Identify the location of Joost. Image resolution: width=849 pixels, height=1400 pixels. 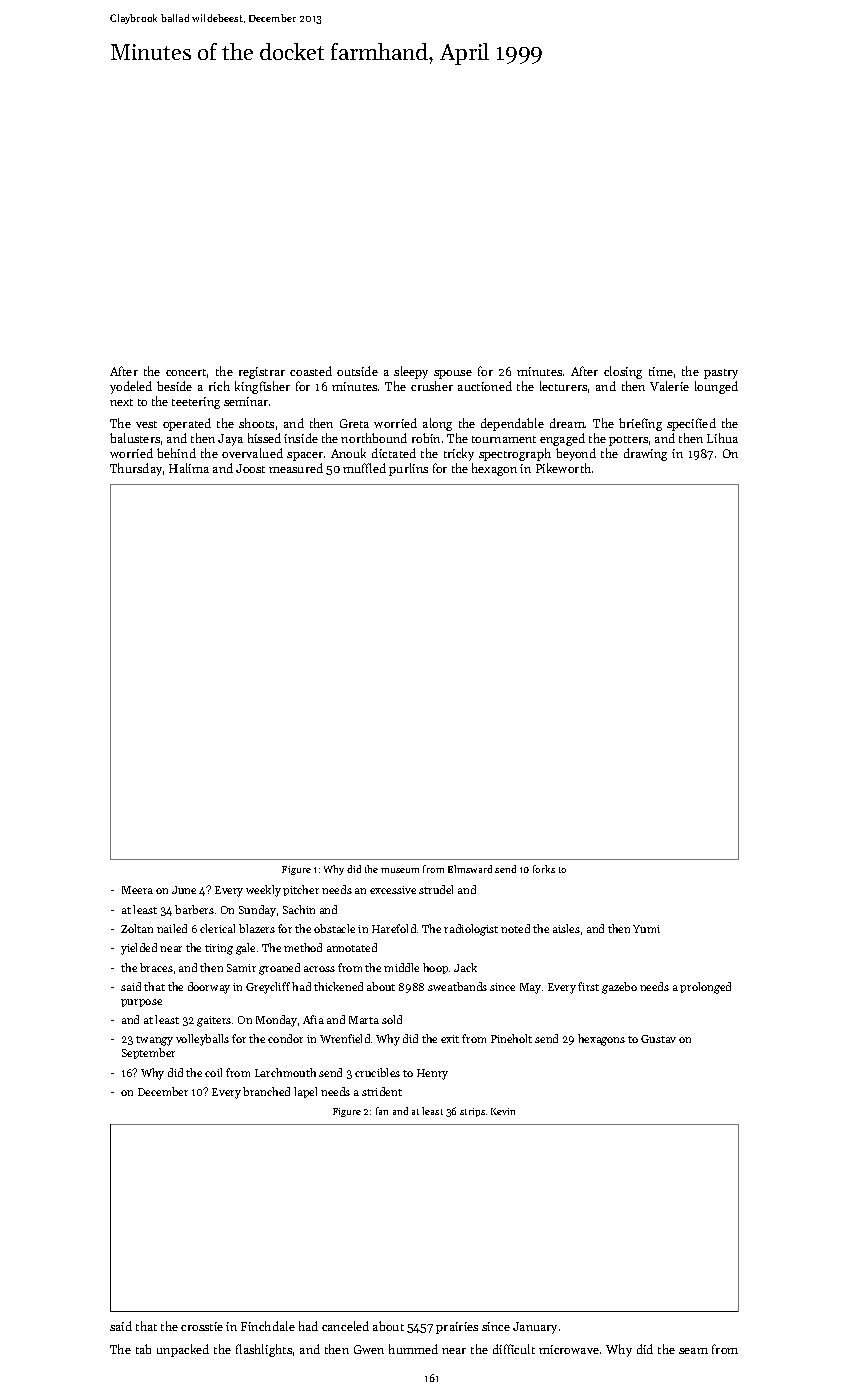
(250, 468).
